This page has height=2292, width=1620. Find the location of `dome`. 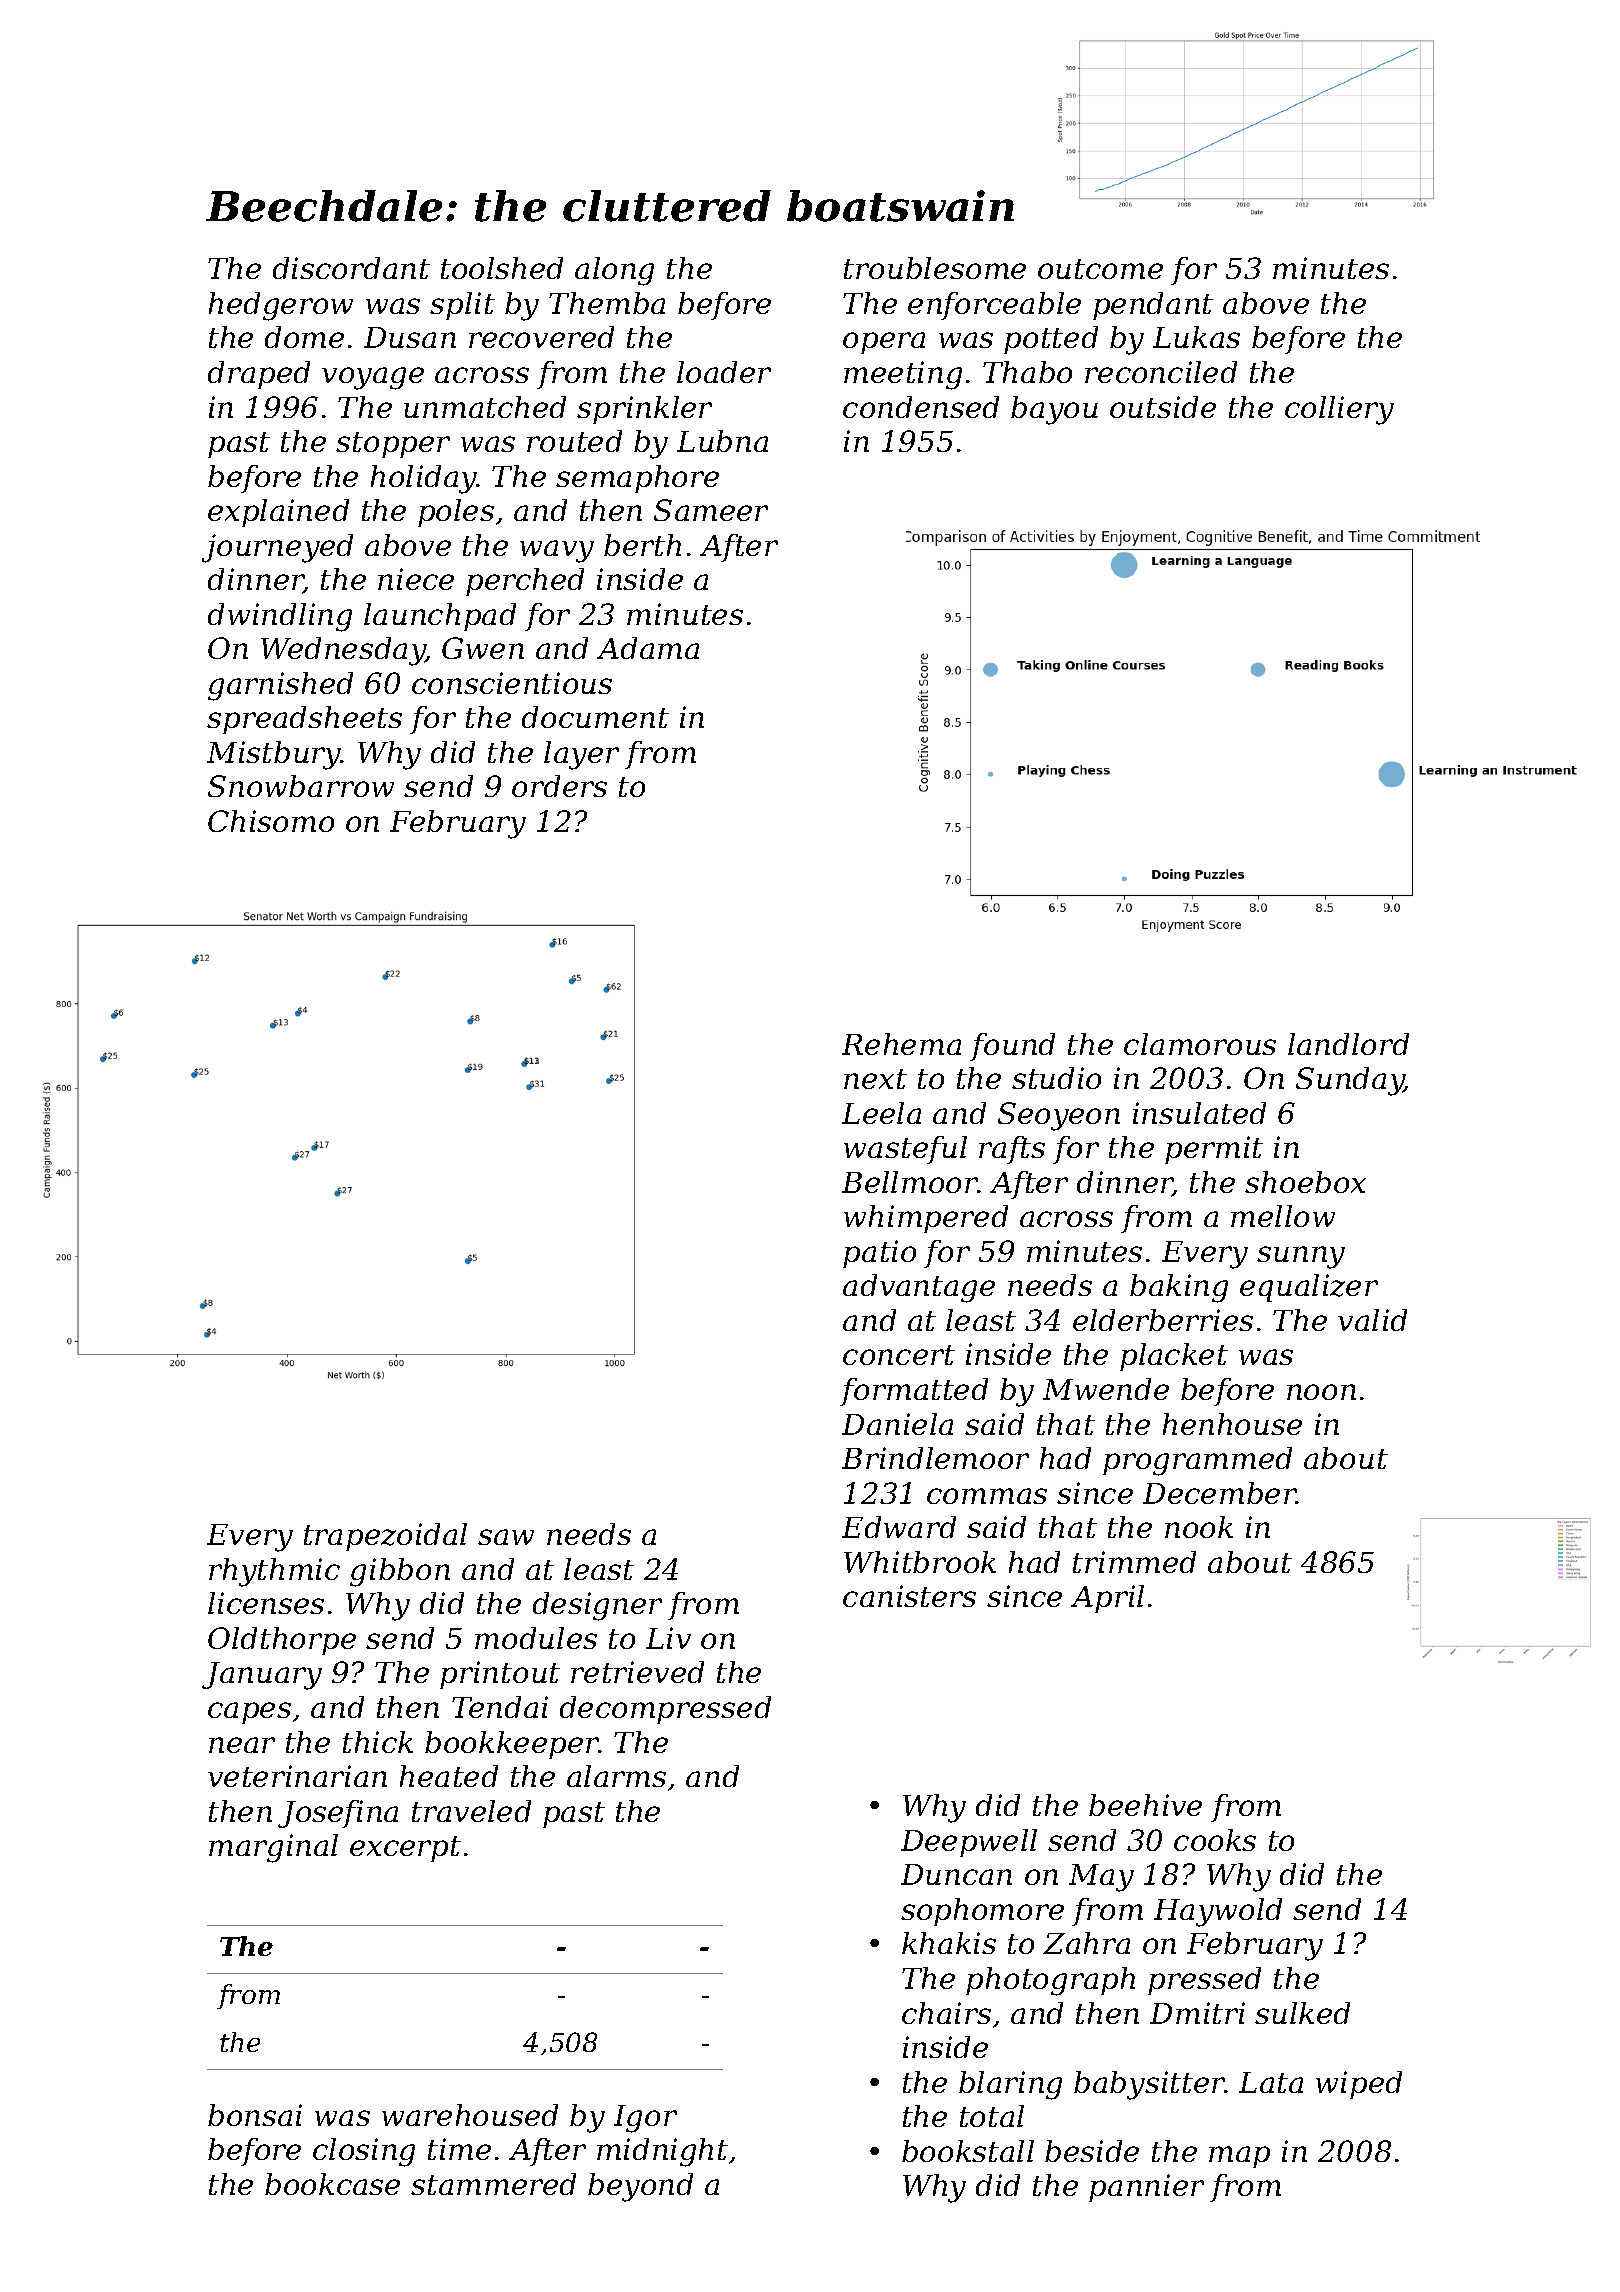

dome is located at coordinates (304, 337).
